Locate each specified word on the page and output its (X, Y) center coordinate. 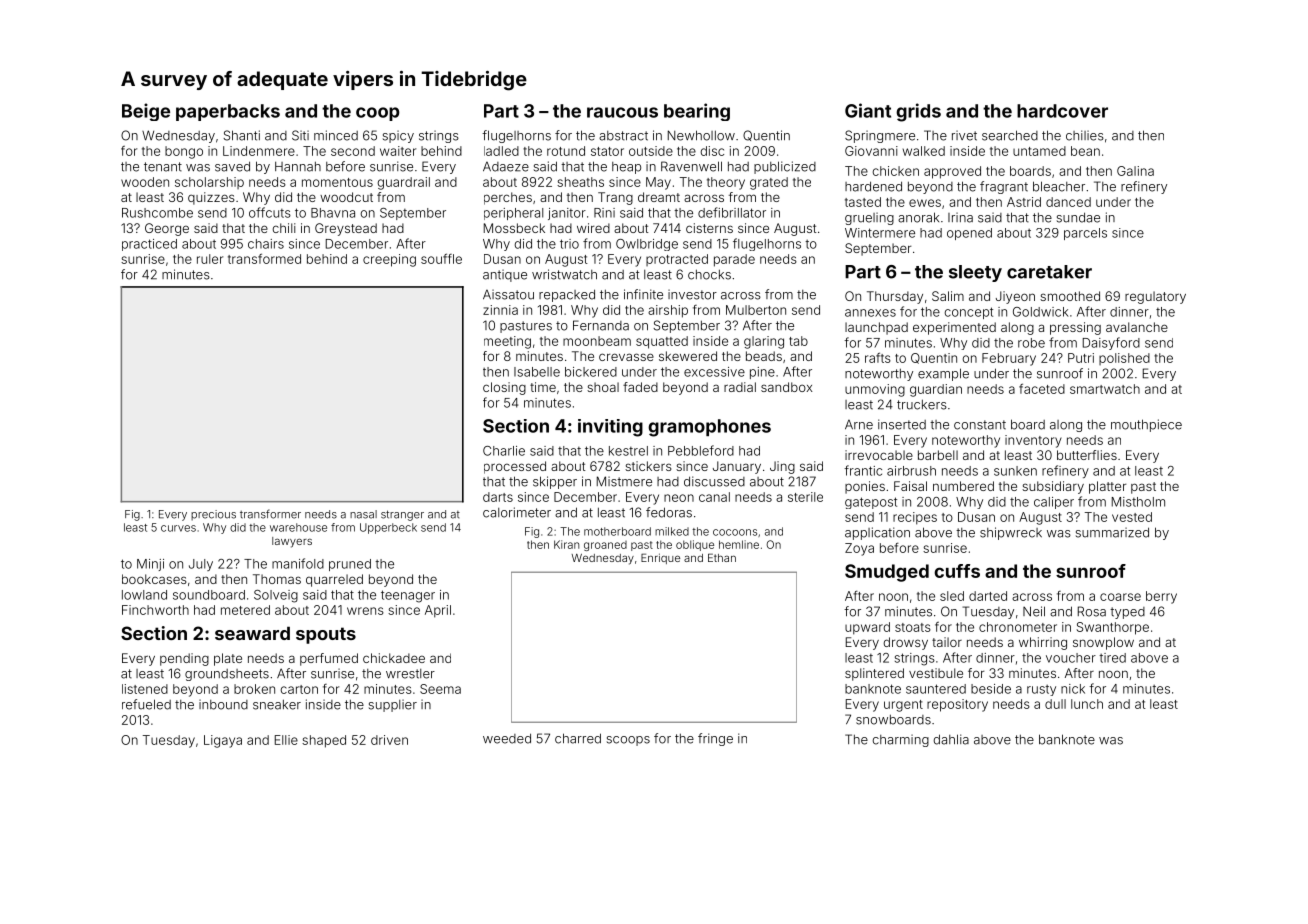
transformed (264, 258)
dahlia (951, 739)
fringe (715, 739)
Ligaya (223, 741)
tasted (863, 202)
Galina (1135, 171)
